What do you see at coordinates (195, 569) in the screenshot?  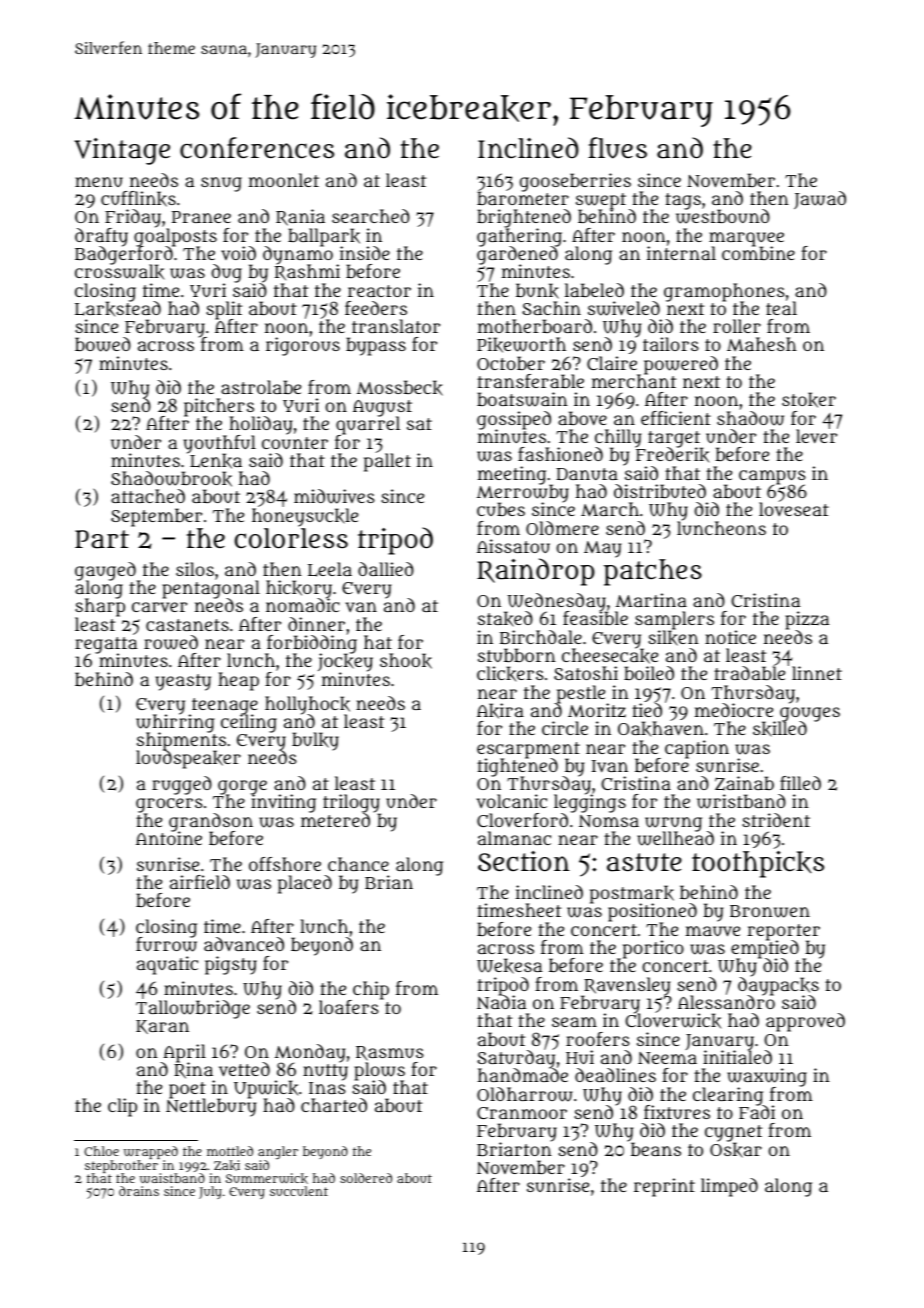 I see `silos` at bounding box center [195, 569].
